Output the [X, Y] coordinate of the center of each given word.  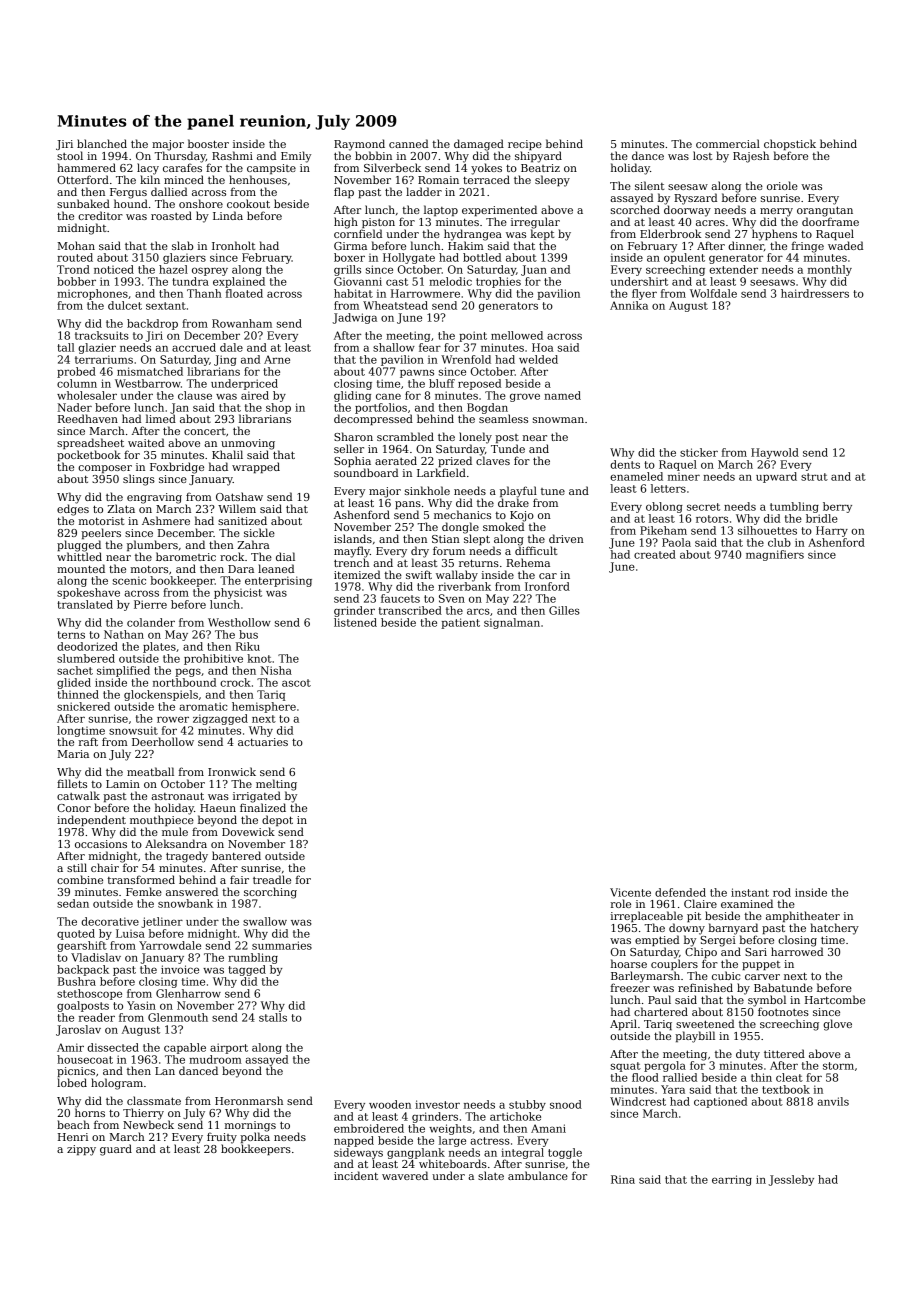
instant [750, 892]
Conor [74, 808]
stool [70, 155]
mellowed [517, 335]
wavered [405, 1175]
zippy [81, 1150]
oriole [782, 185]
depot [277, 820]
